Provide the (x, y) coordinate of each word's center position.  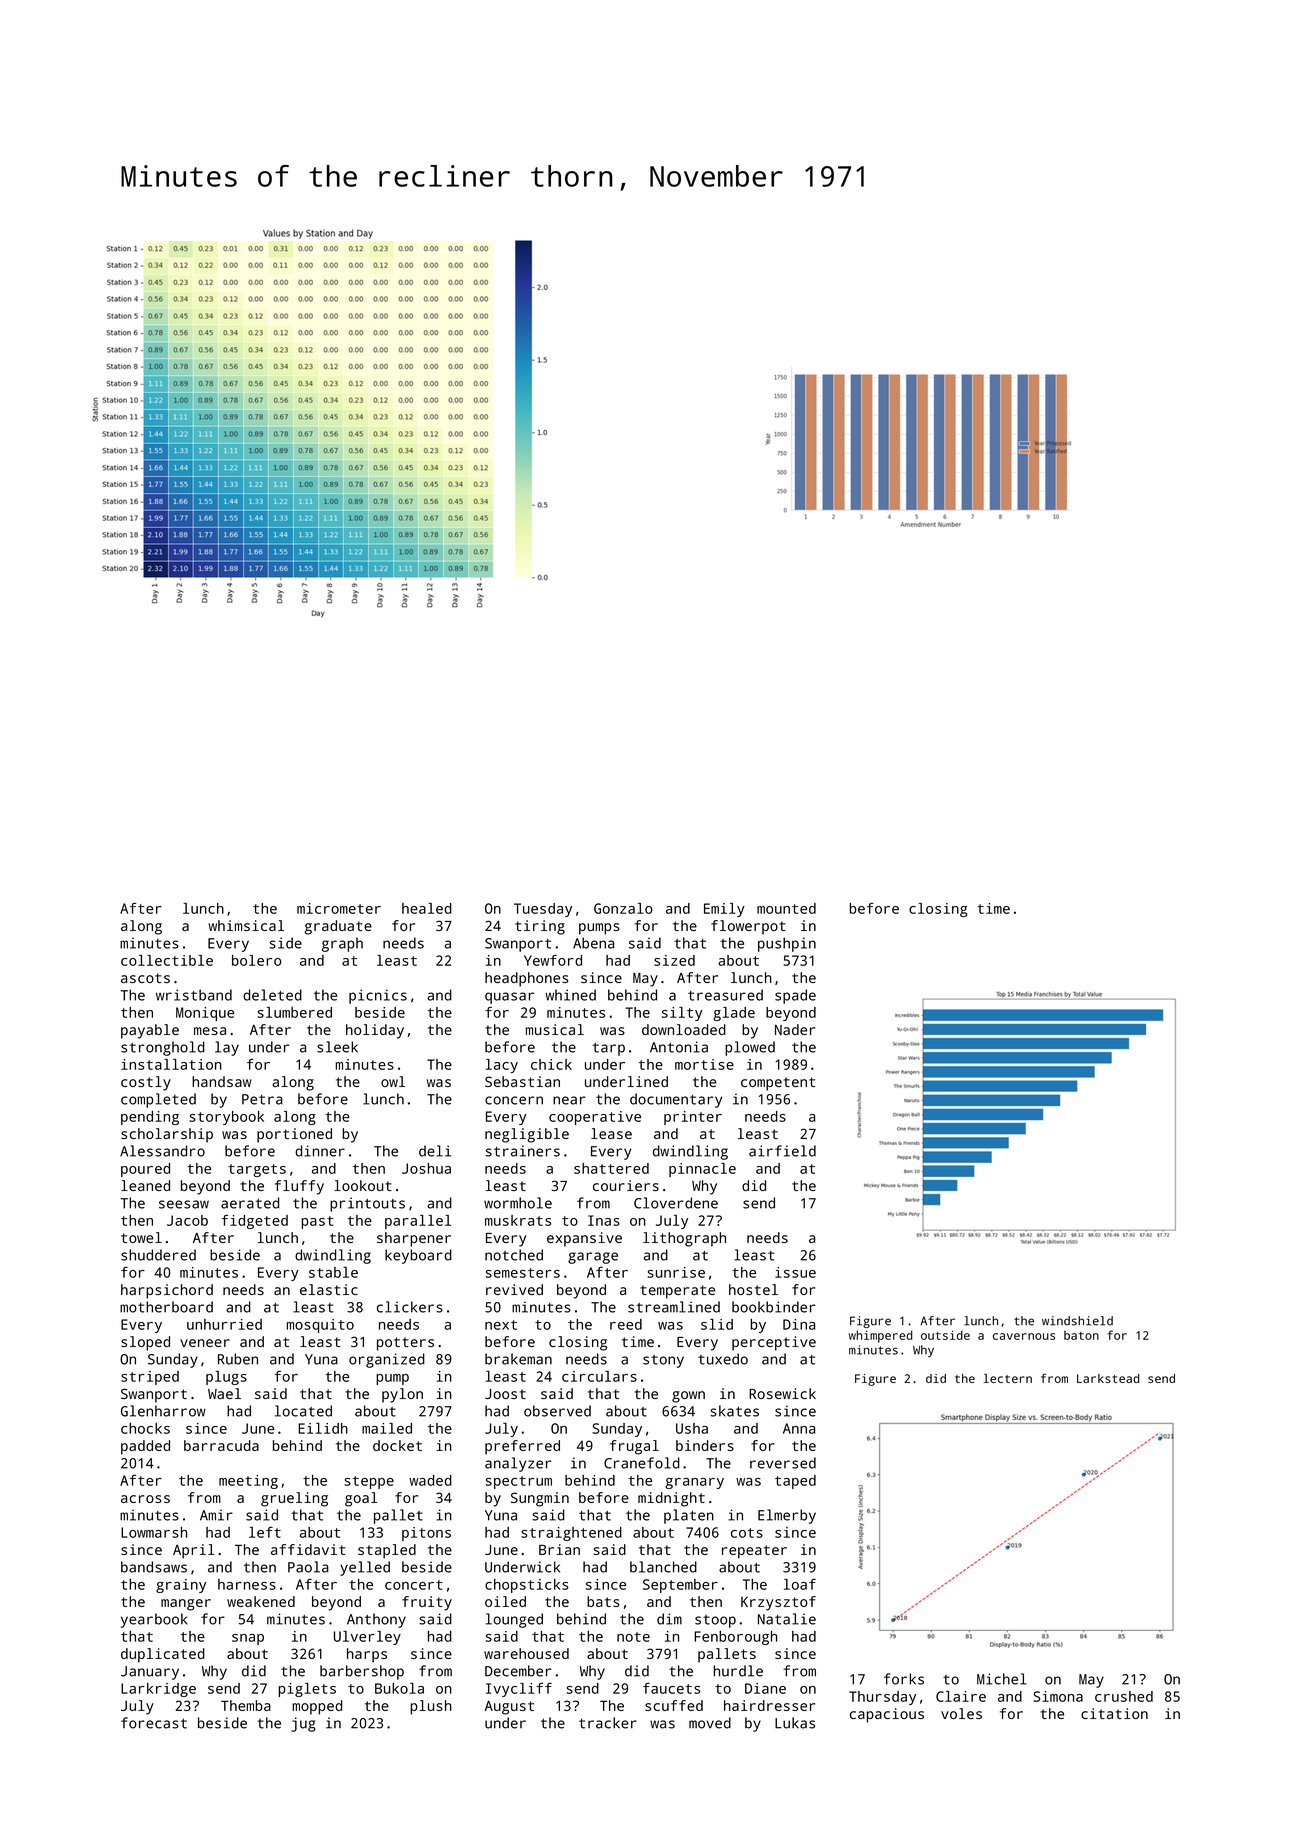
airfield (782, 1151)
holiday (375, 1031)
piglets (307, 1690)
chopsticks (527, 1586)
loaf (800, 1584)
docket (397, 1445)
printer (693, 1118)
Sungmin (540, 1499)
